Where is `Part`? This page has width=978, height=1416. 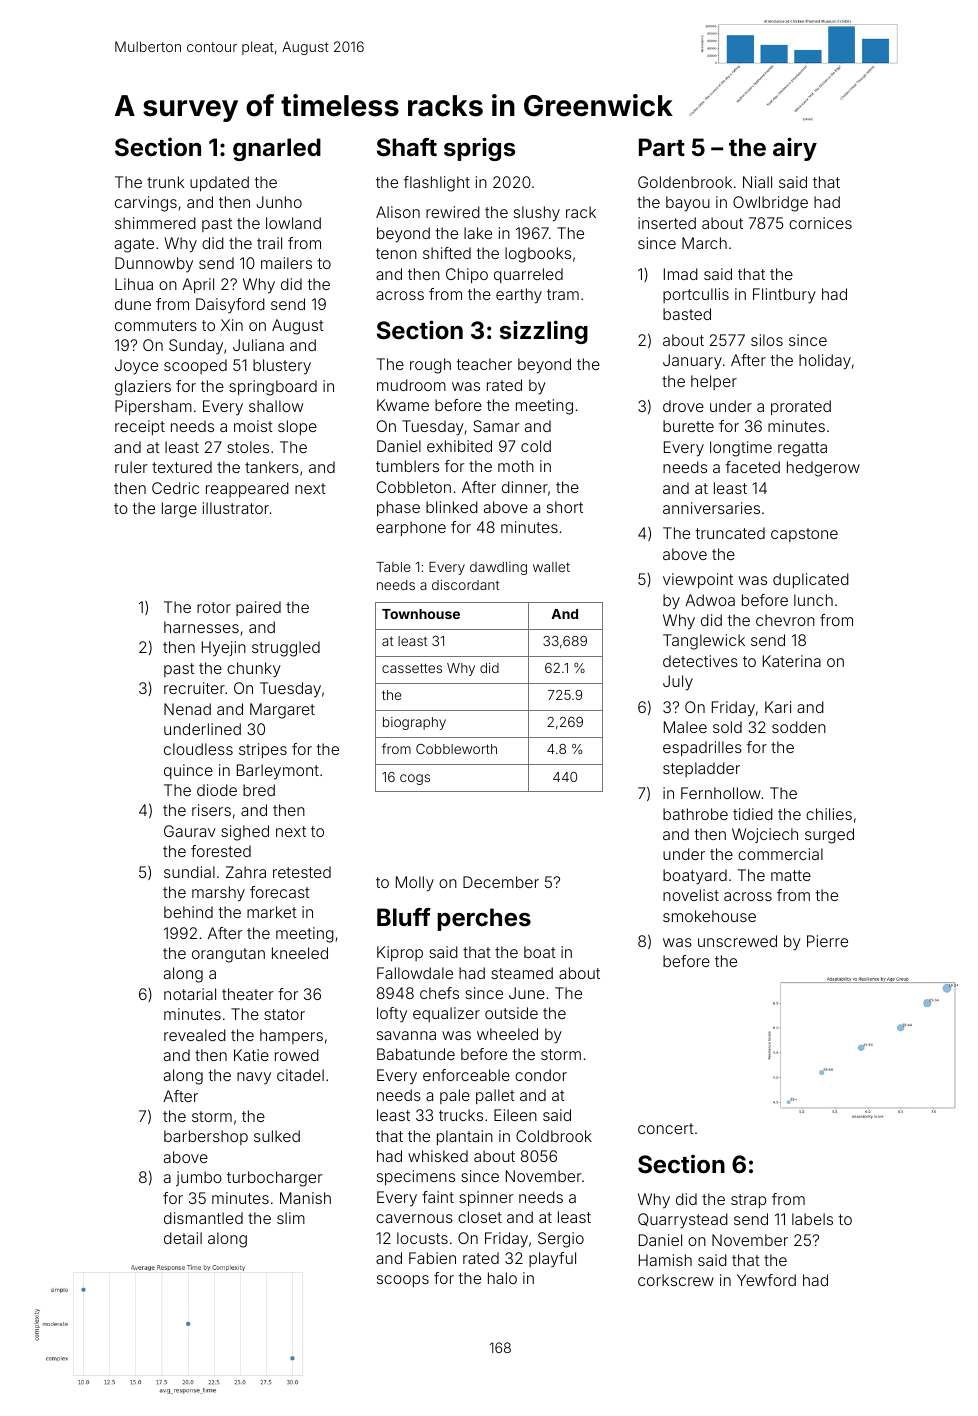
Part is located at coordinates (662, 147).
